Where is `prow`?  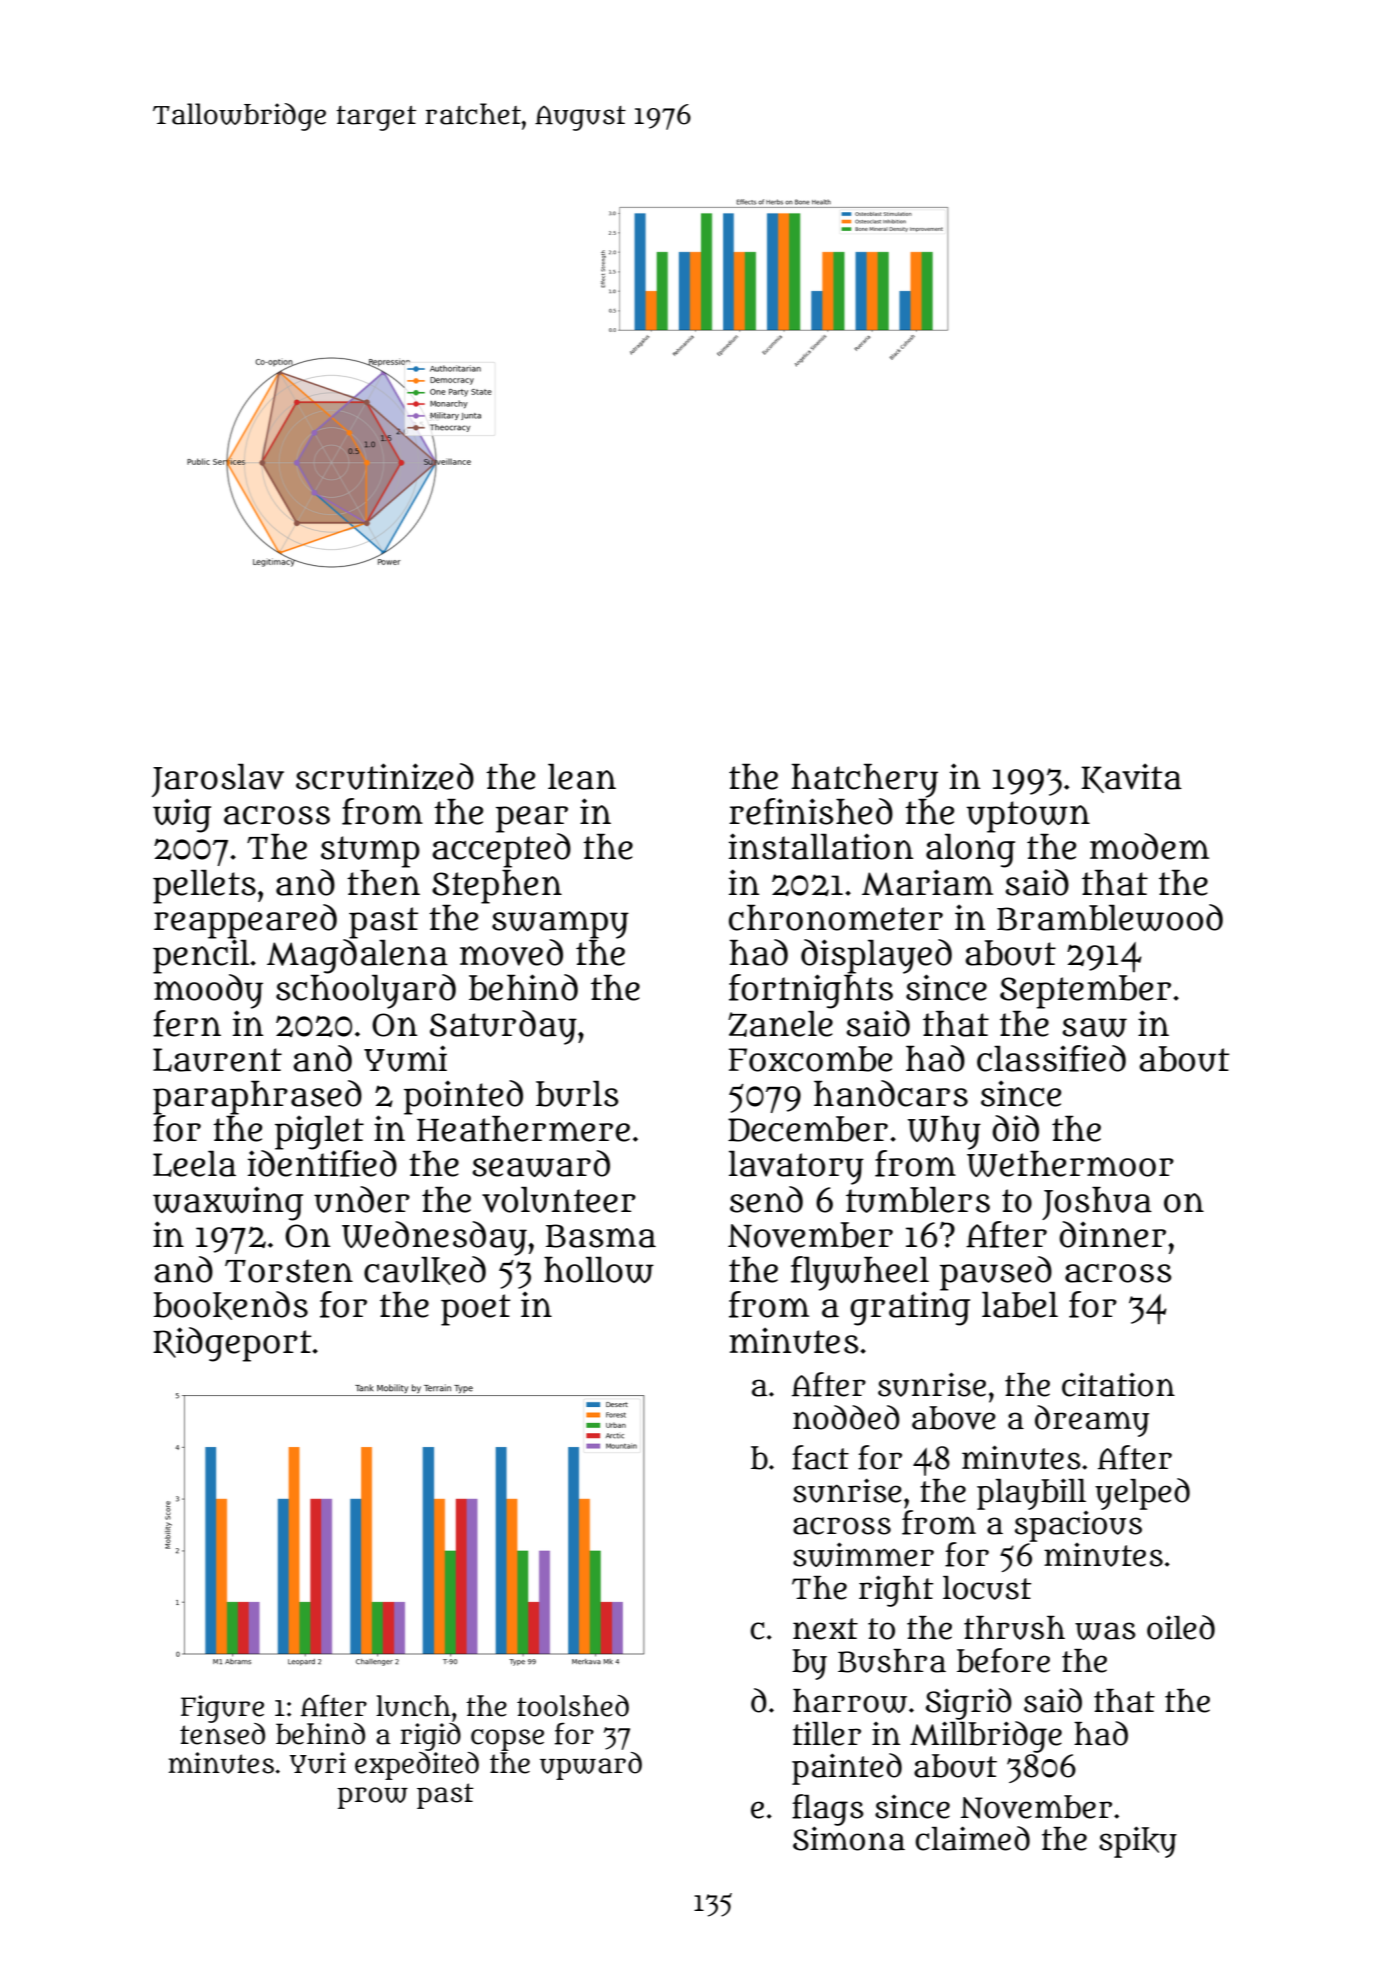
prow is located at coordinates (372, 1798).
